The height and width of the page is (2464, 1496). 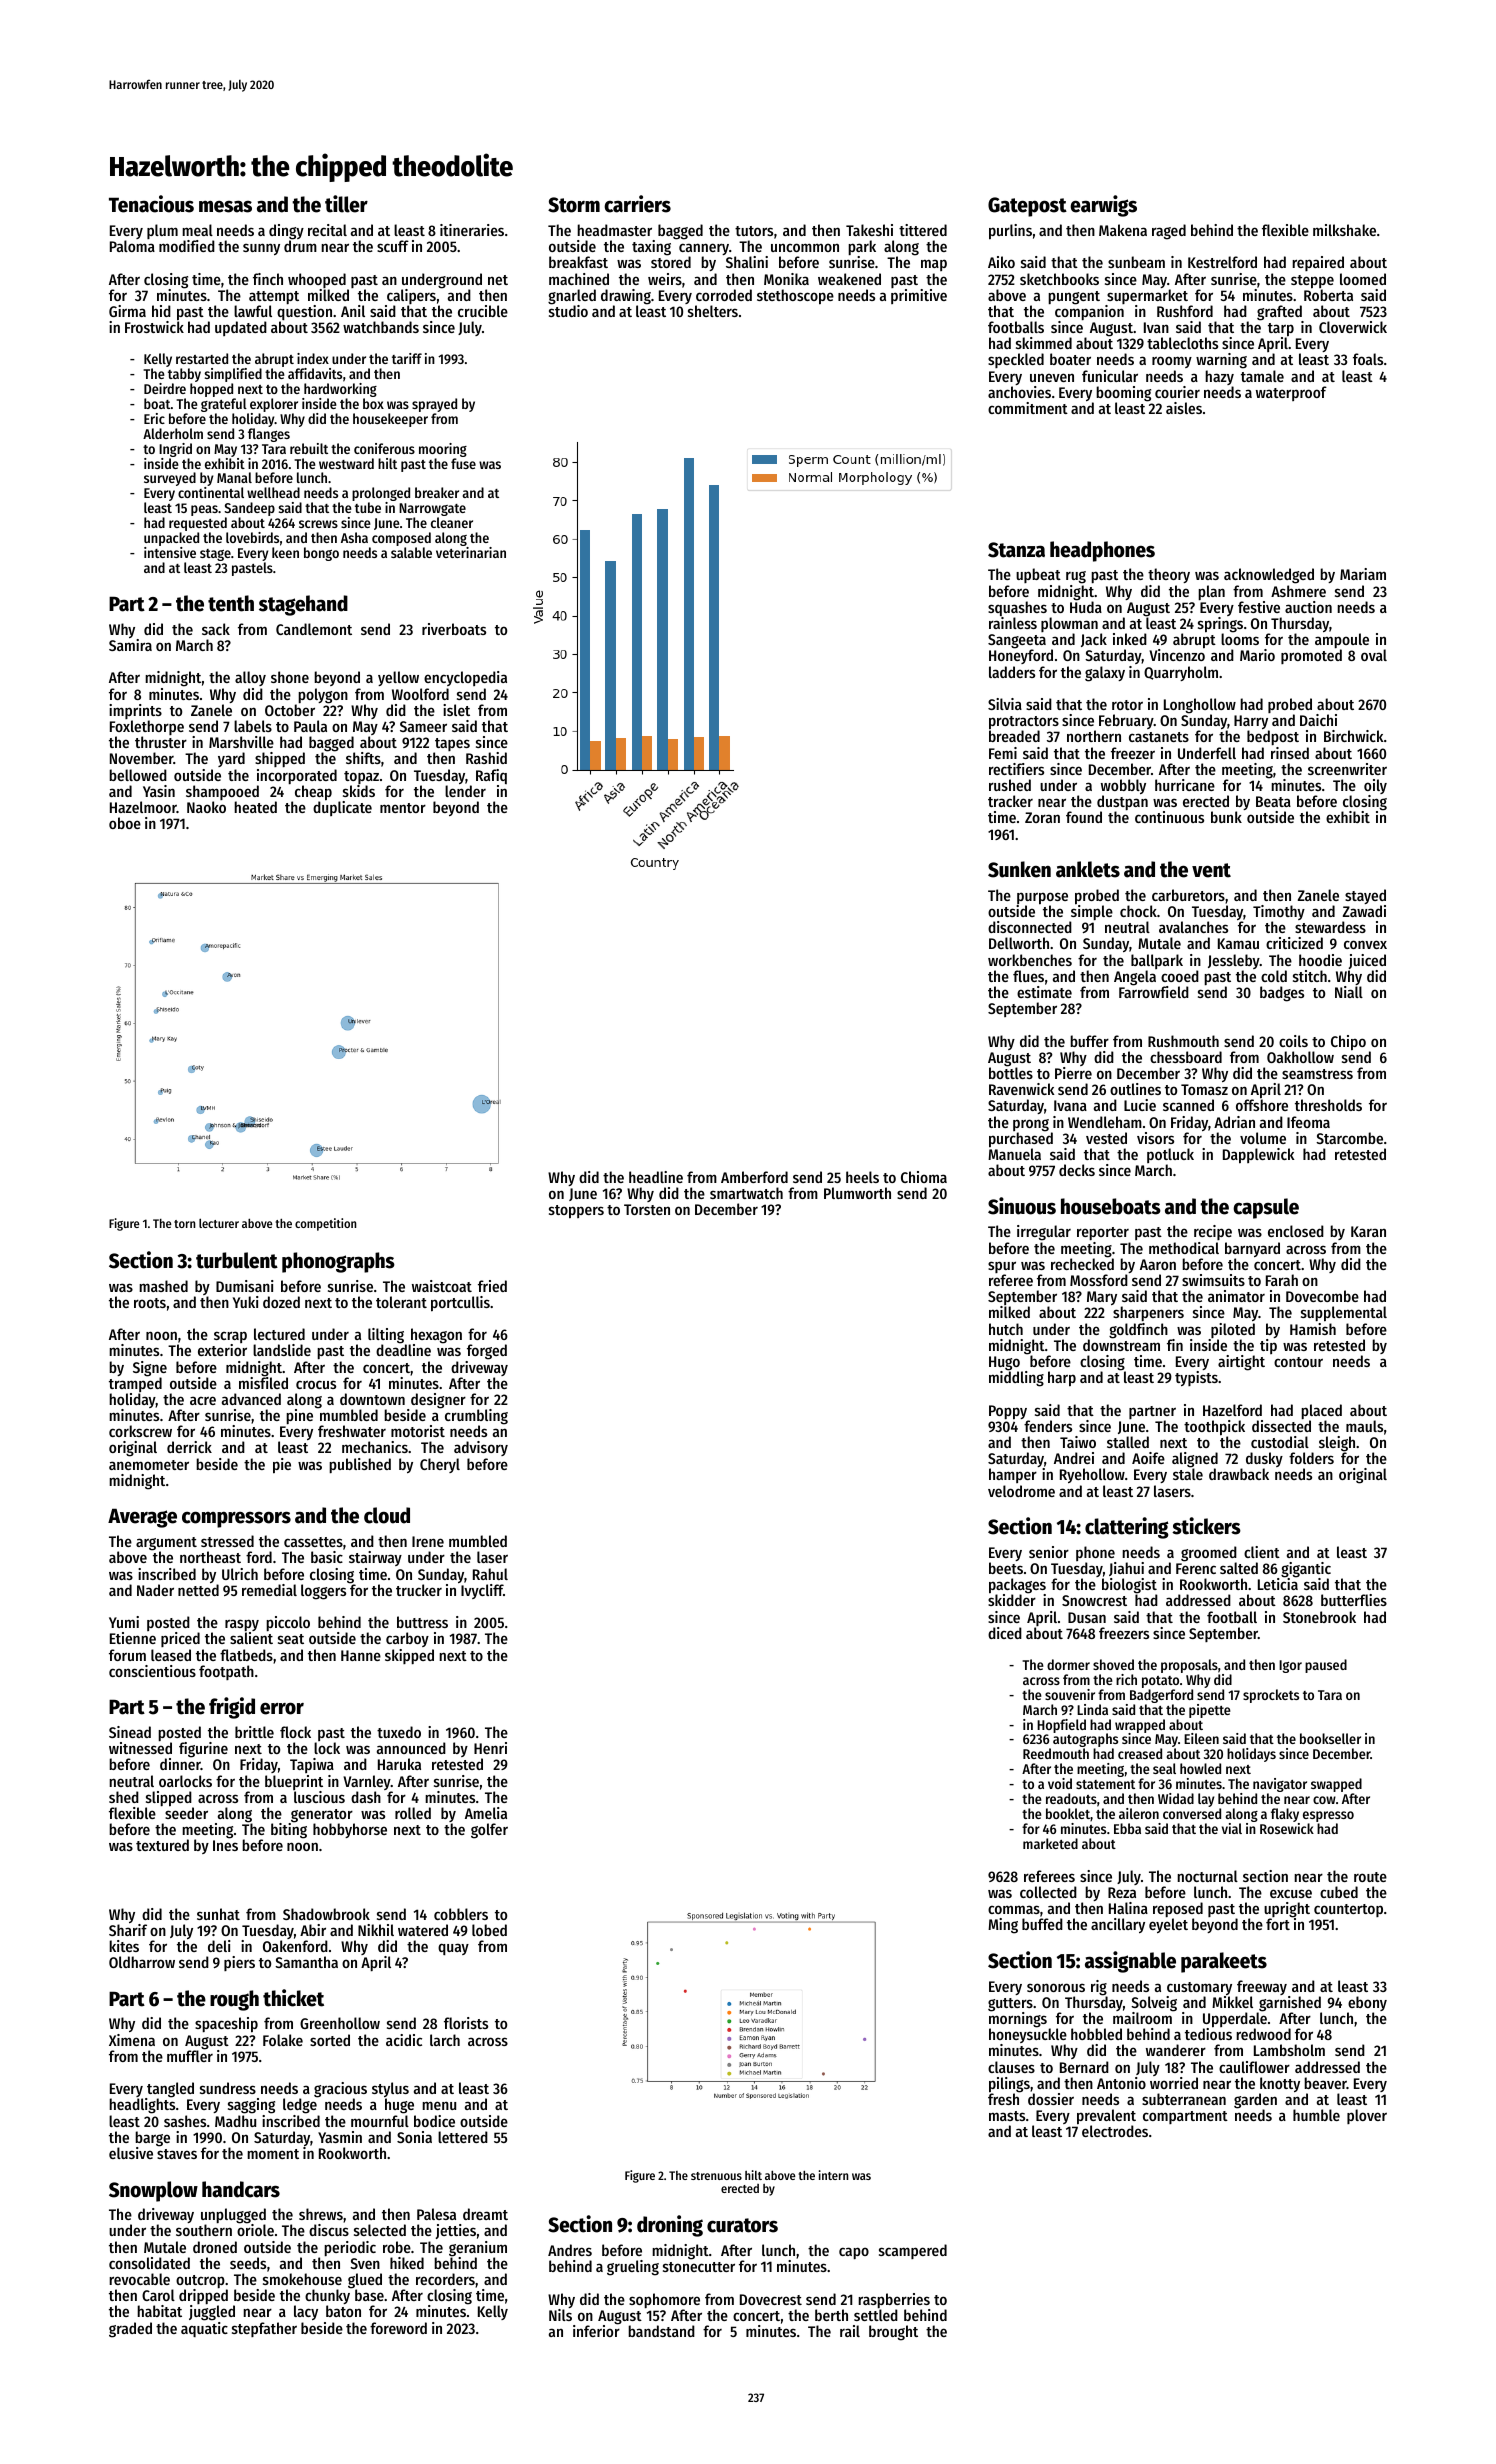 What do you see at coordinates (184, 1224) in the page?
I see `torn` at bounding box center [184, 1224].
